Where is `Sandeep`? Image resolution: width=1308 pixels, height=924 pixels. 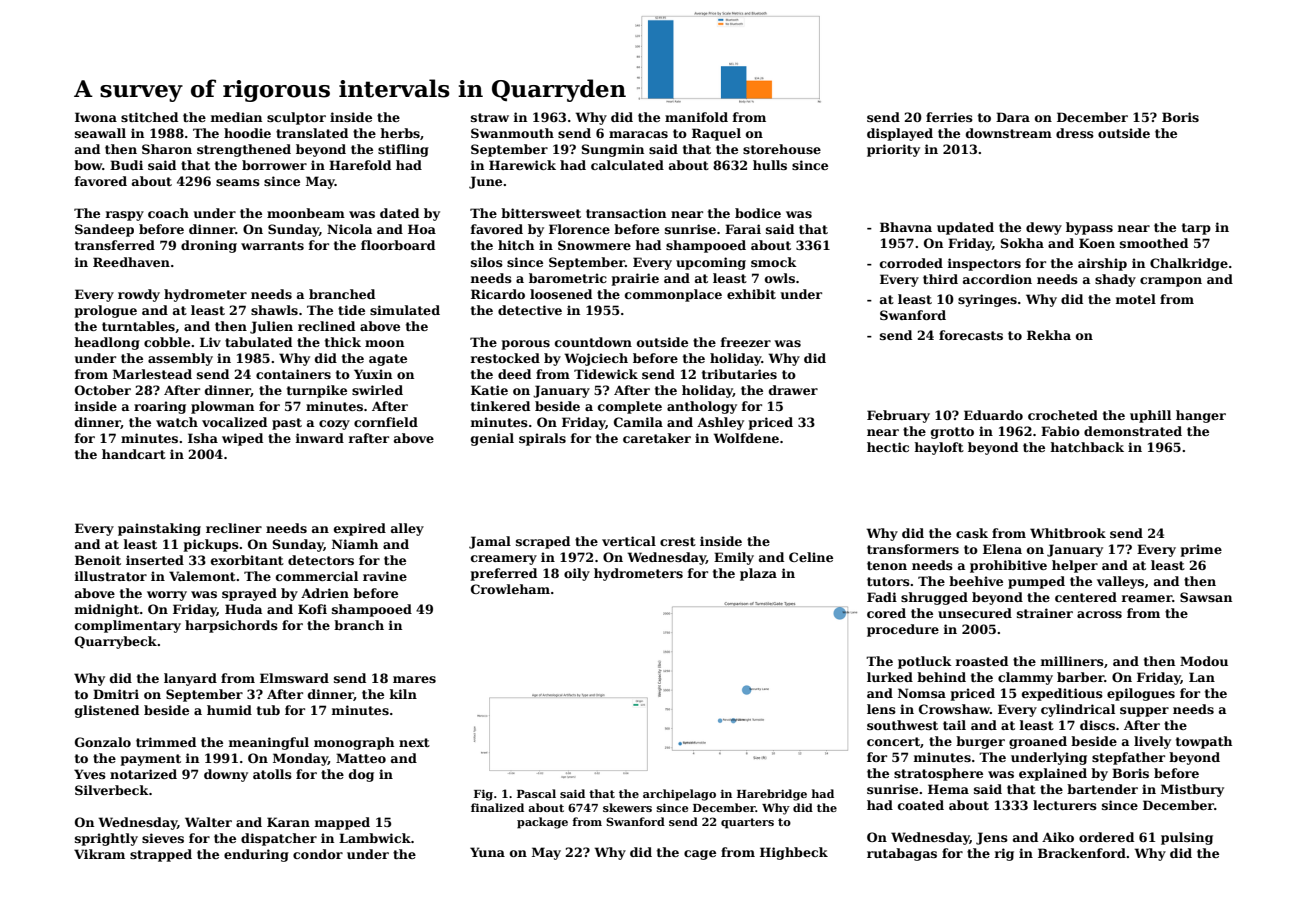 Sandeep is located at coordinates (104, 230).
